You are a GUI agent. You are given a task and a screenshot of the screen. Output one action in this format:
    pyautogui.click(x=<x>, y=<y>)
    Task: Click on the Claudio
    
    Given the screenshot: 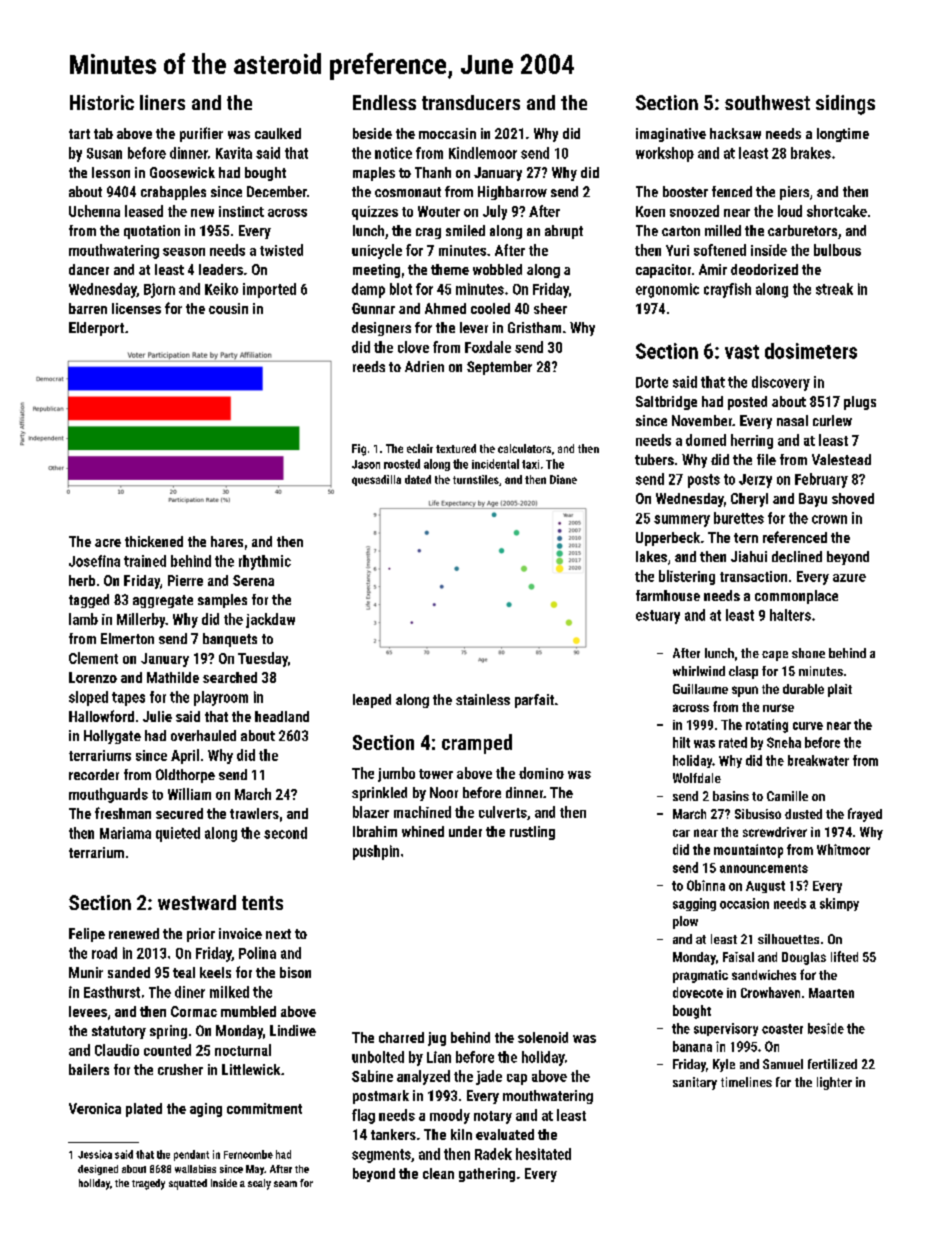 What is the action you would take?
    pyautogui.click(x=117, y=1050)
